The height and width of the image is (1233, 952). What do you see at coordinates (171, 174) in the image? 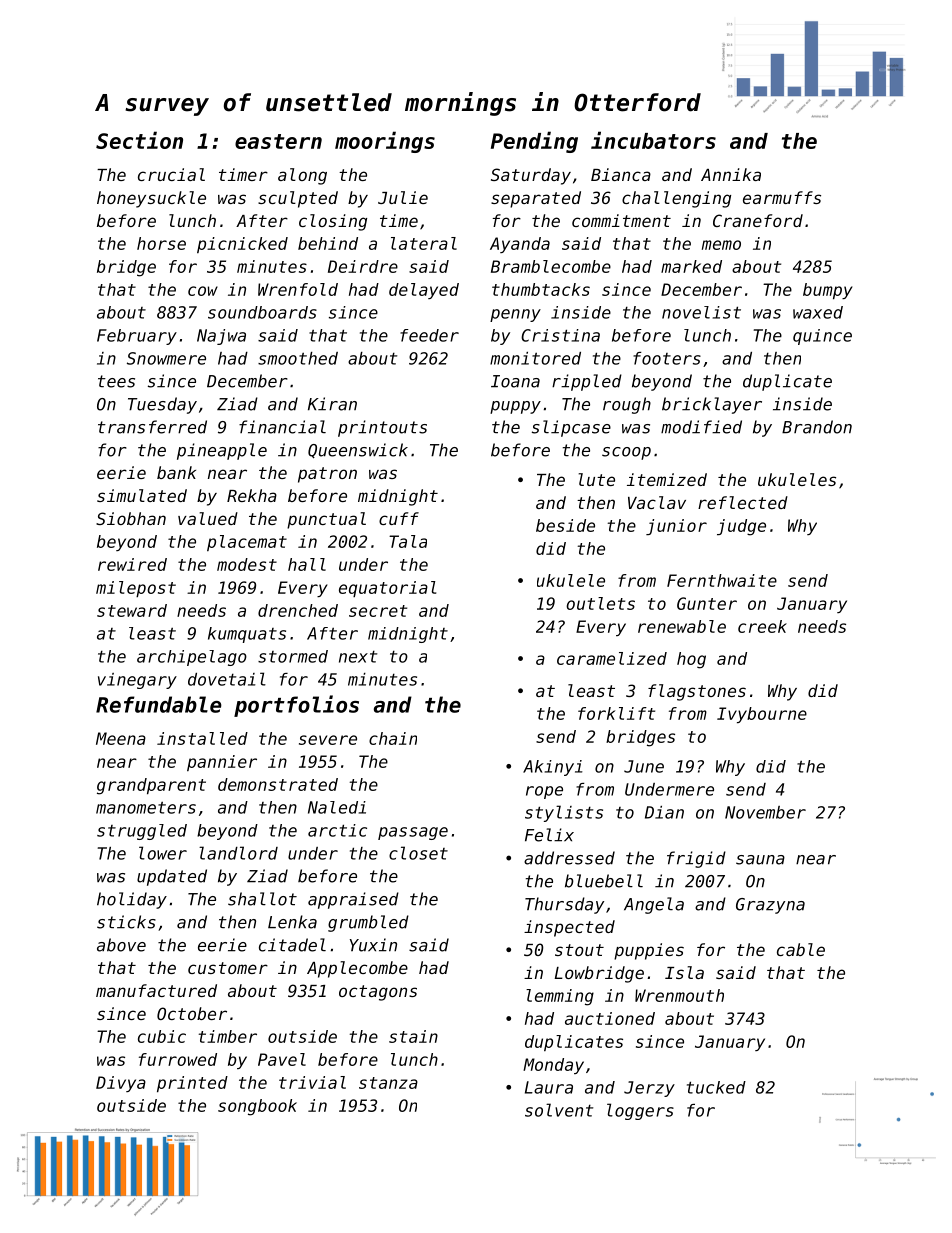
I see `crucial` at bounding box center [171, 174].
